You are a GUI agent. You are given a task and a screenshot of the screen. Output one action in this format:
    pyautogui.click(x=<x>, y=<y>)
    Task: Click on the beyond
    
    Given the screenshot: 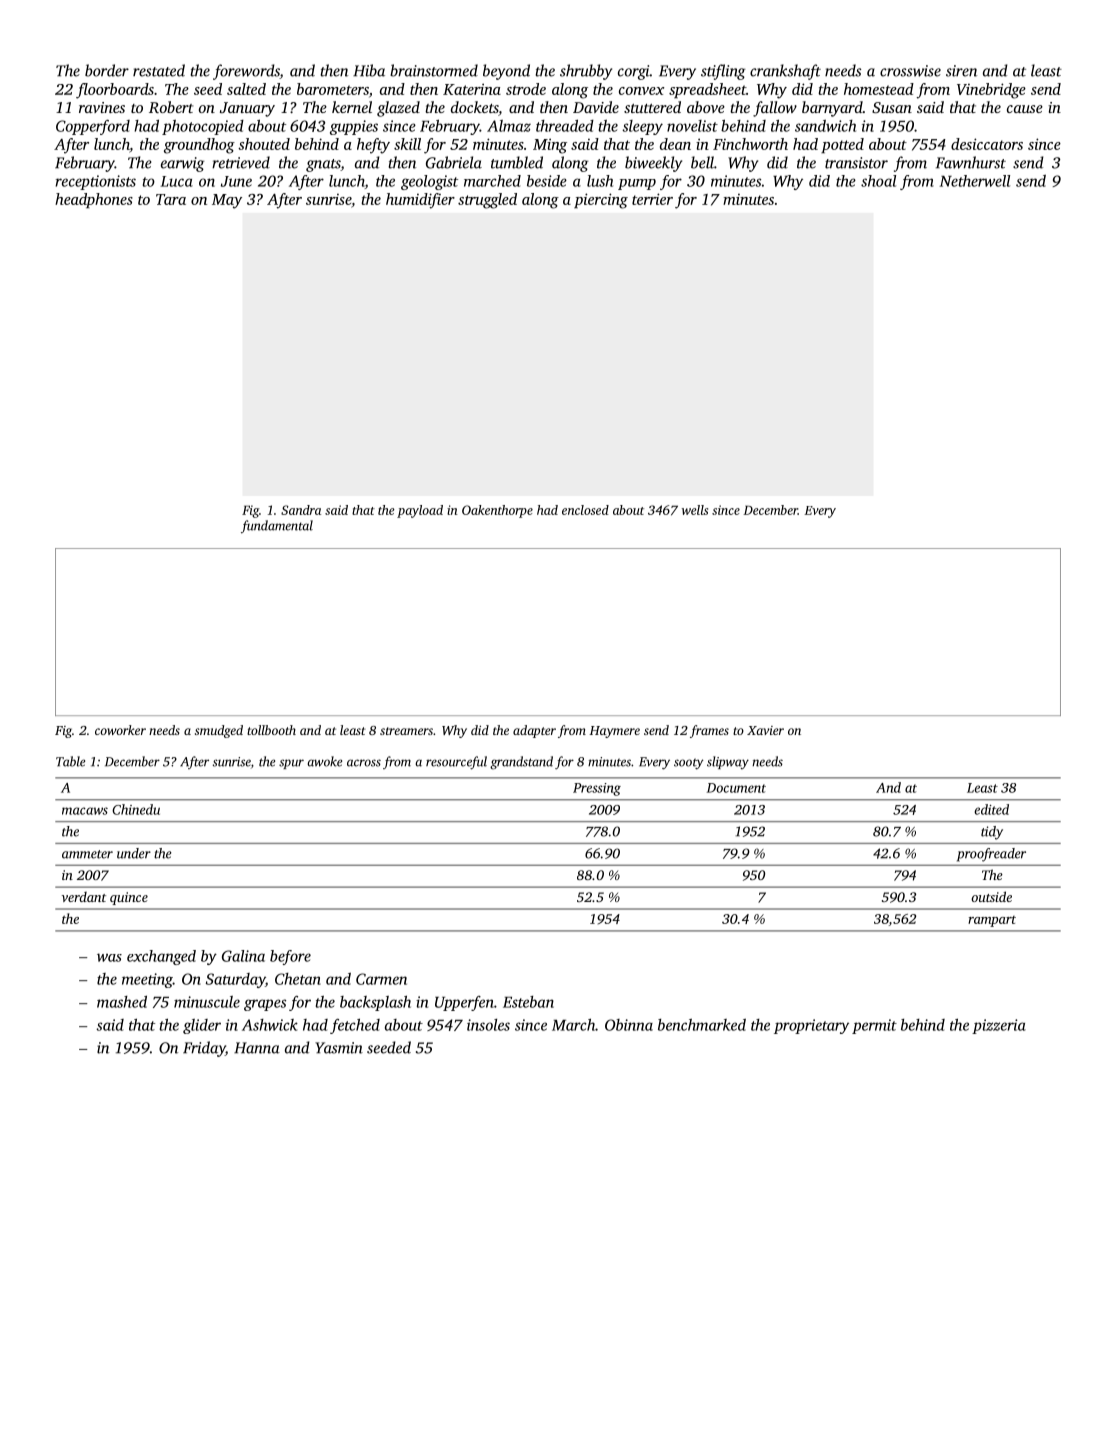 What is the action you would take?
    pyautogui.click(x=506, y=72)
